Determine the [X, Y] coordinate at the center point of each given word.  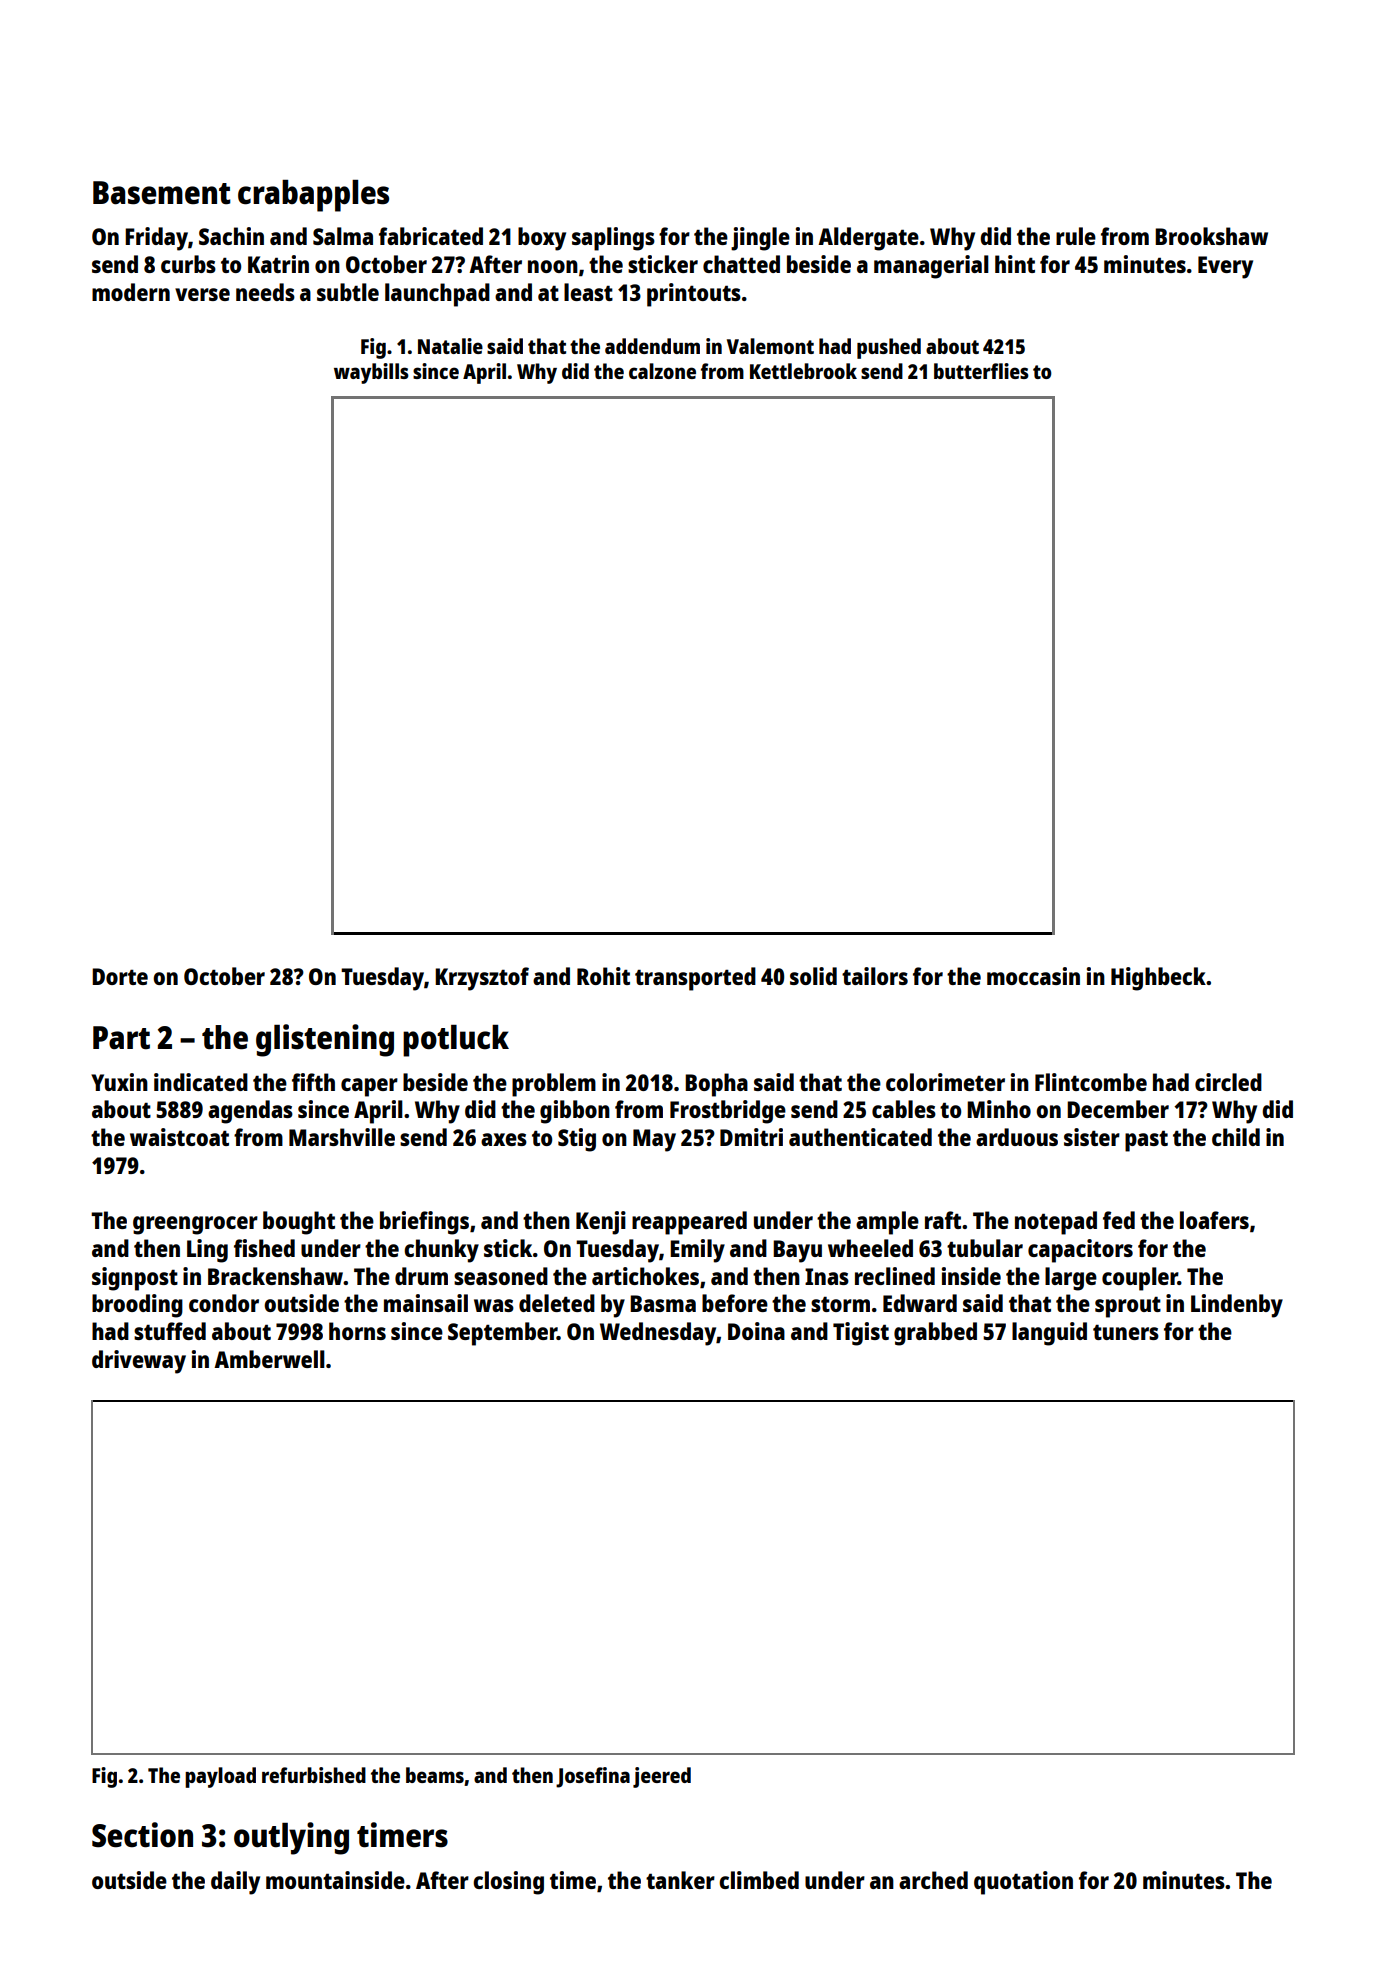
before [735, 1303]
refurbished [314, 1775]
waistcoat [179, 1137]
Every [1225, 267]
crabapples [313, 196]
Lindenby [1237, 1306]
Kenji [601, 1223]
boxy [542, 239]
